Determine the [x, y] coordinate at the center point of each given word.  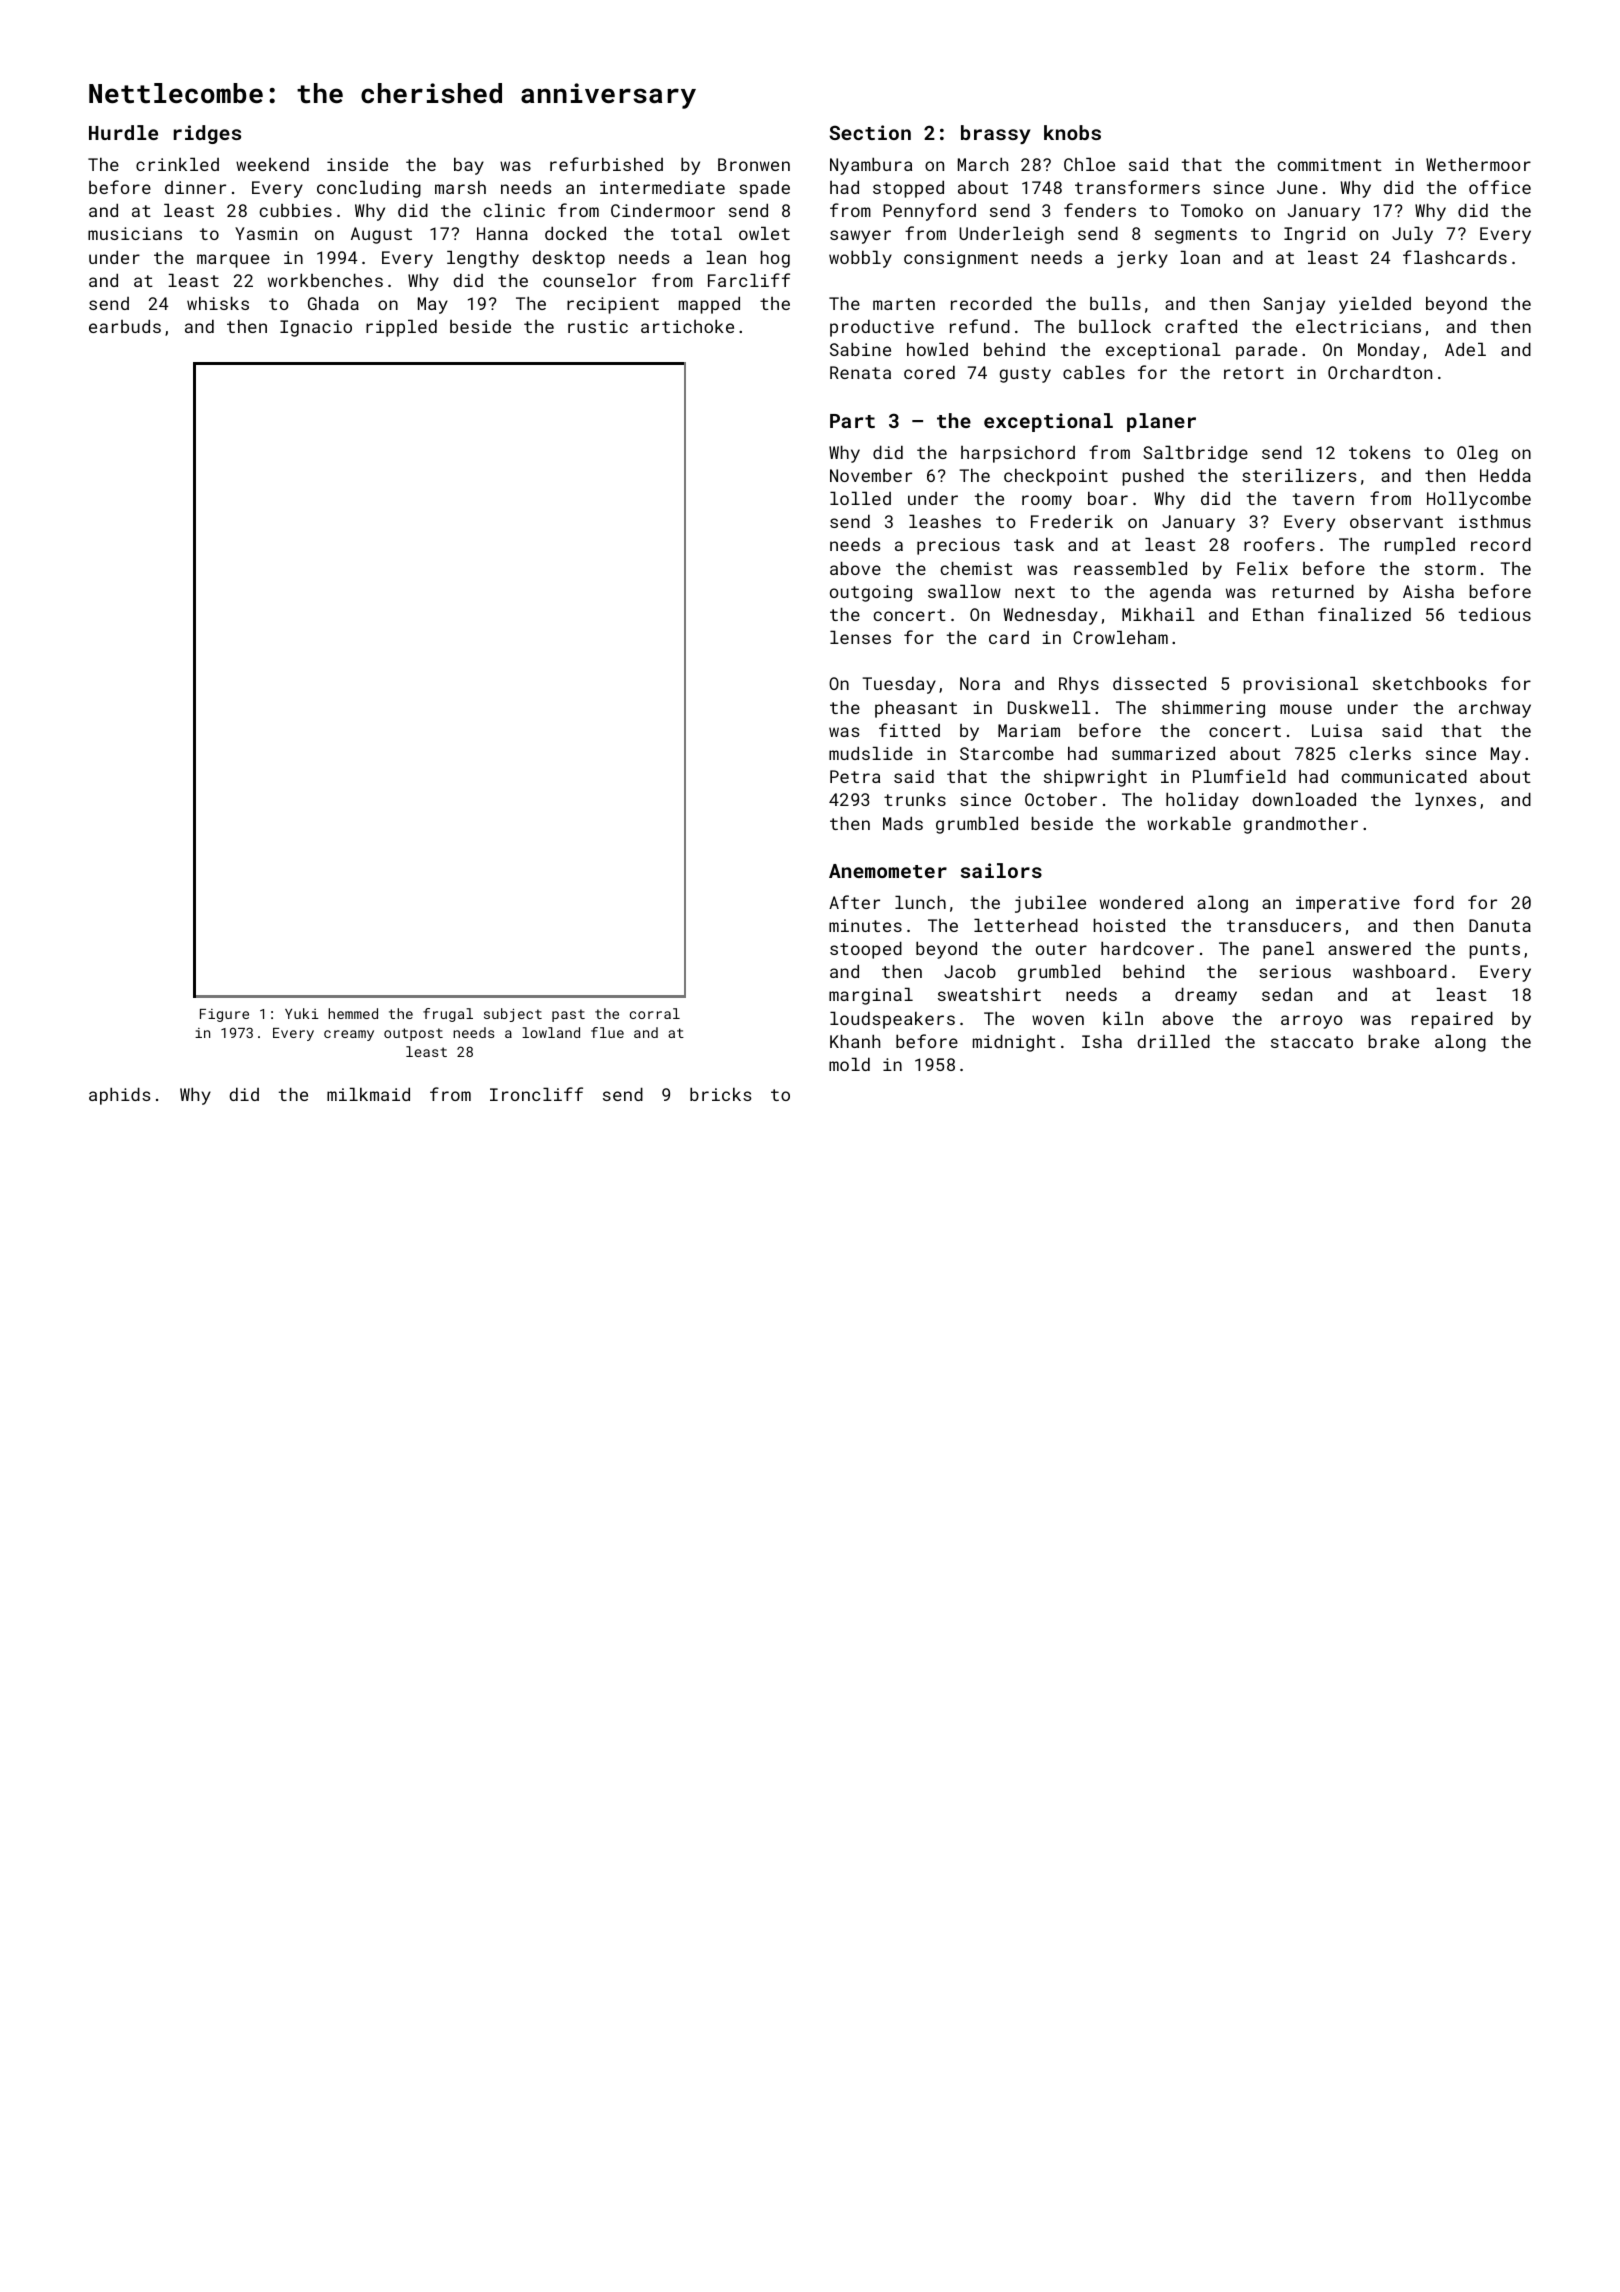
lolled [860, 498]
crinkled [177, 164]
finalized [1364, 614]
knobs [1072, 132]
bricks [721, 1094]
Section [870, 132]
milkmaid [368, 1094]
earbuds [125, 326]
